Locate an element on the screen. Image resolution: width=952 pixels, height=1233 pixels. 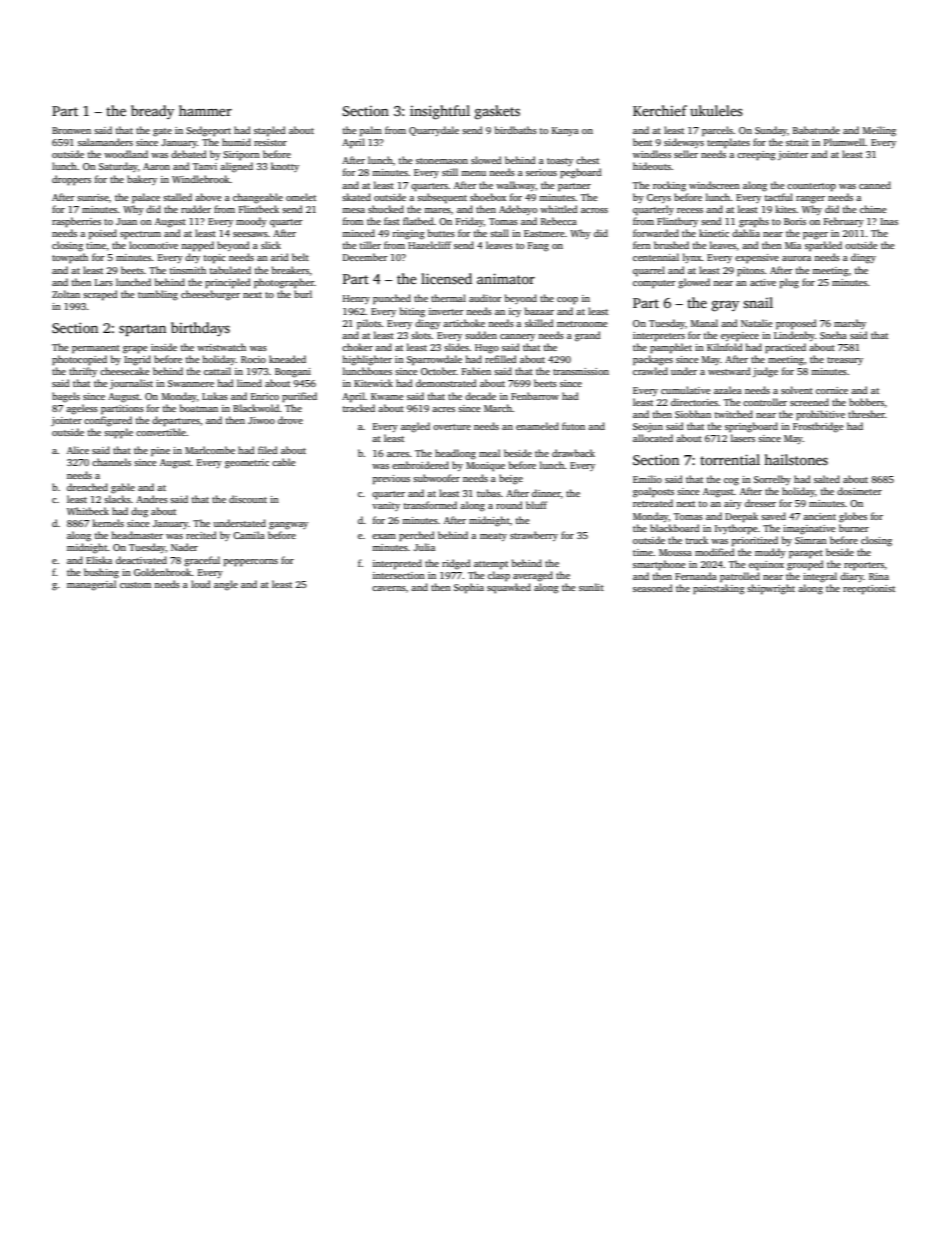
Hazelcliff is located at coordinates (429, 245).
